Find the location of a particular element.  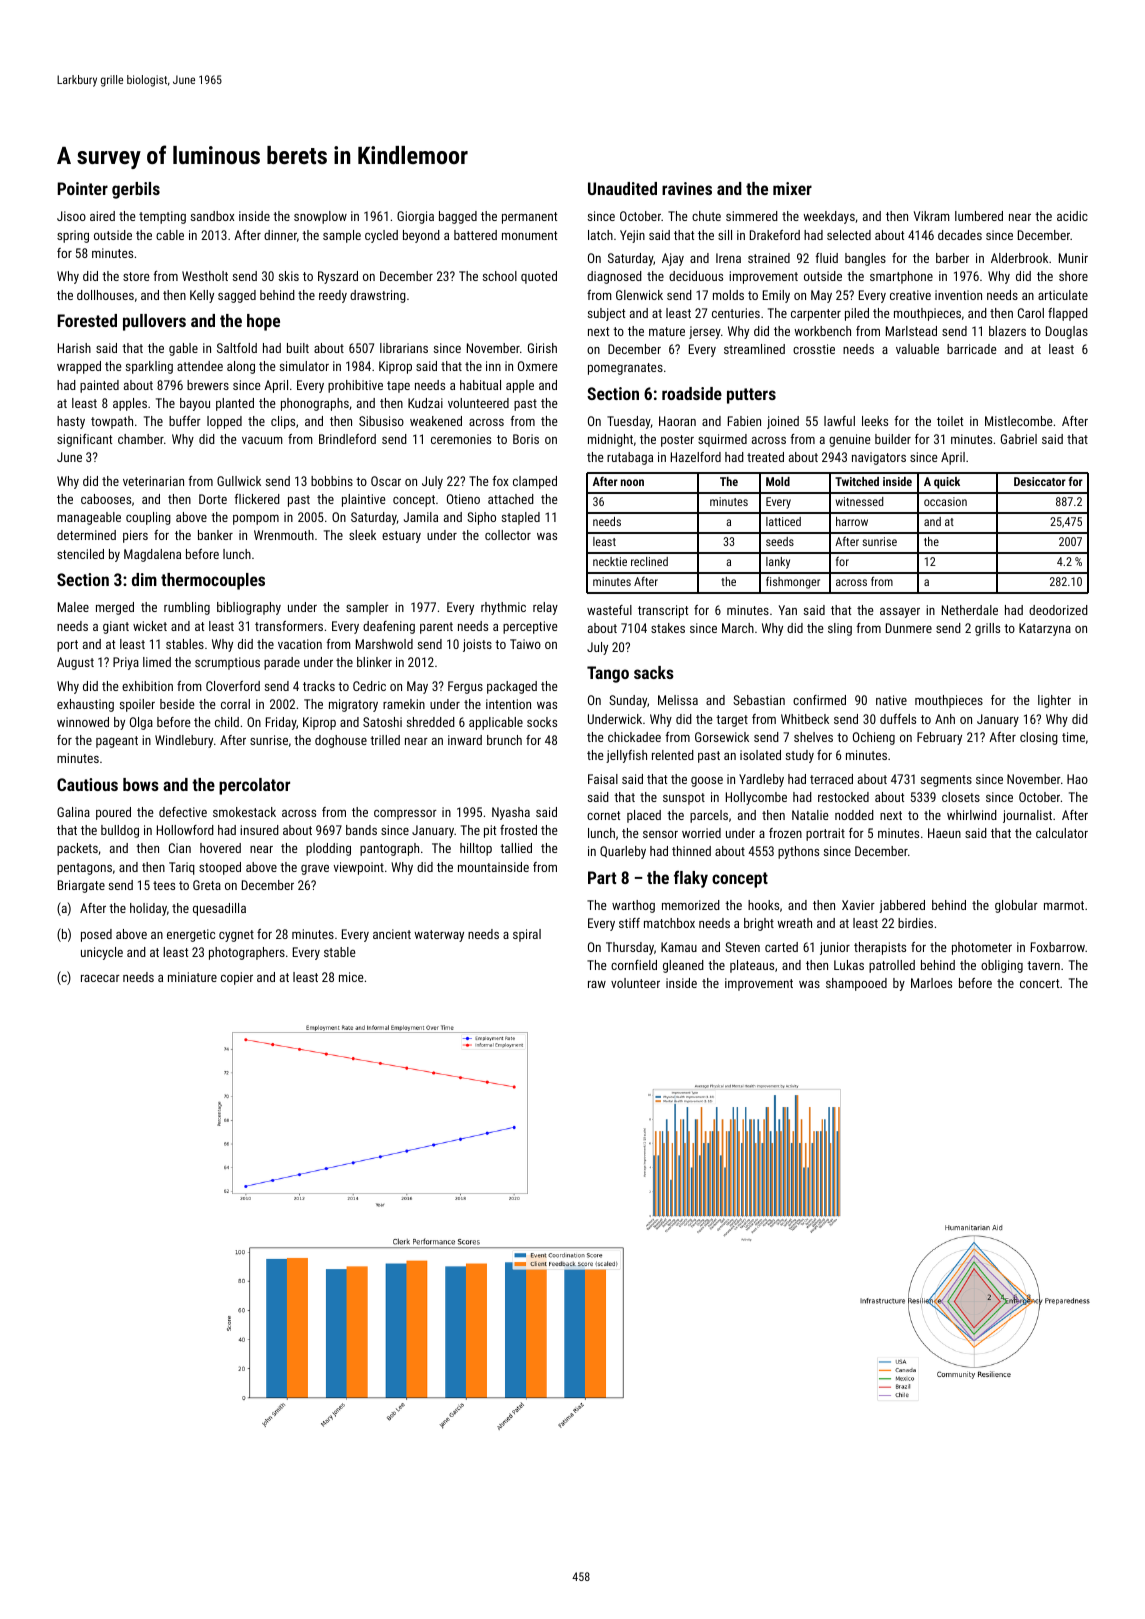

scrumptious is located at coordinates (227, 663).
